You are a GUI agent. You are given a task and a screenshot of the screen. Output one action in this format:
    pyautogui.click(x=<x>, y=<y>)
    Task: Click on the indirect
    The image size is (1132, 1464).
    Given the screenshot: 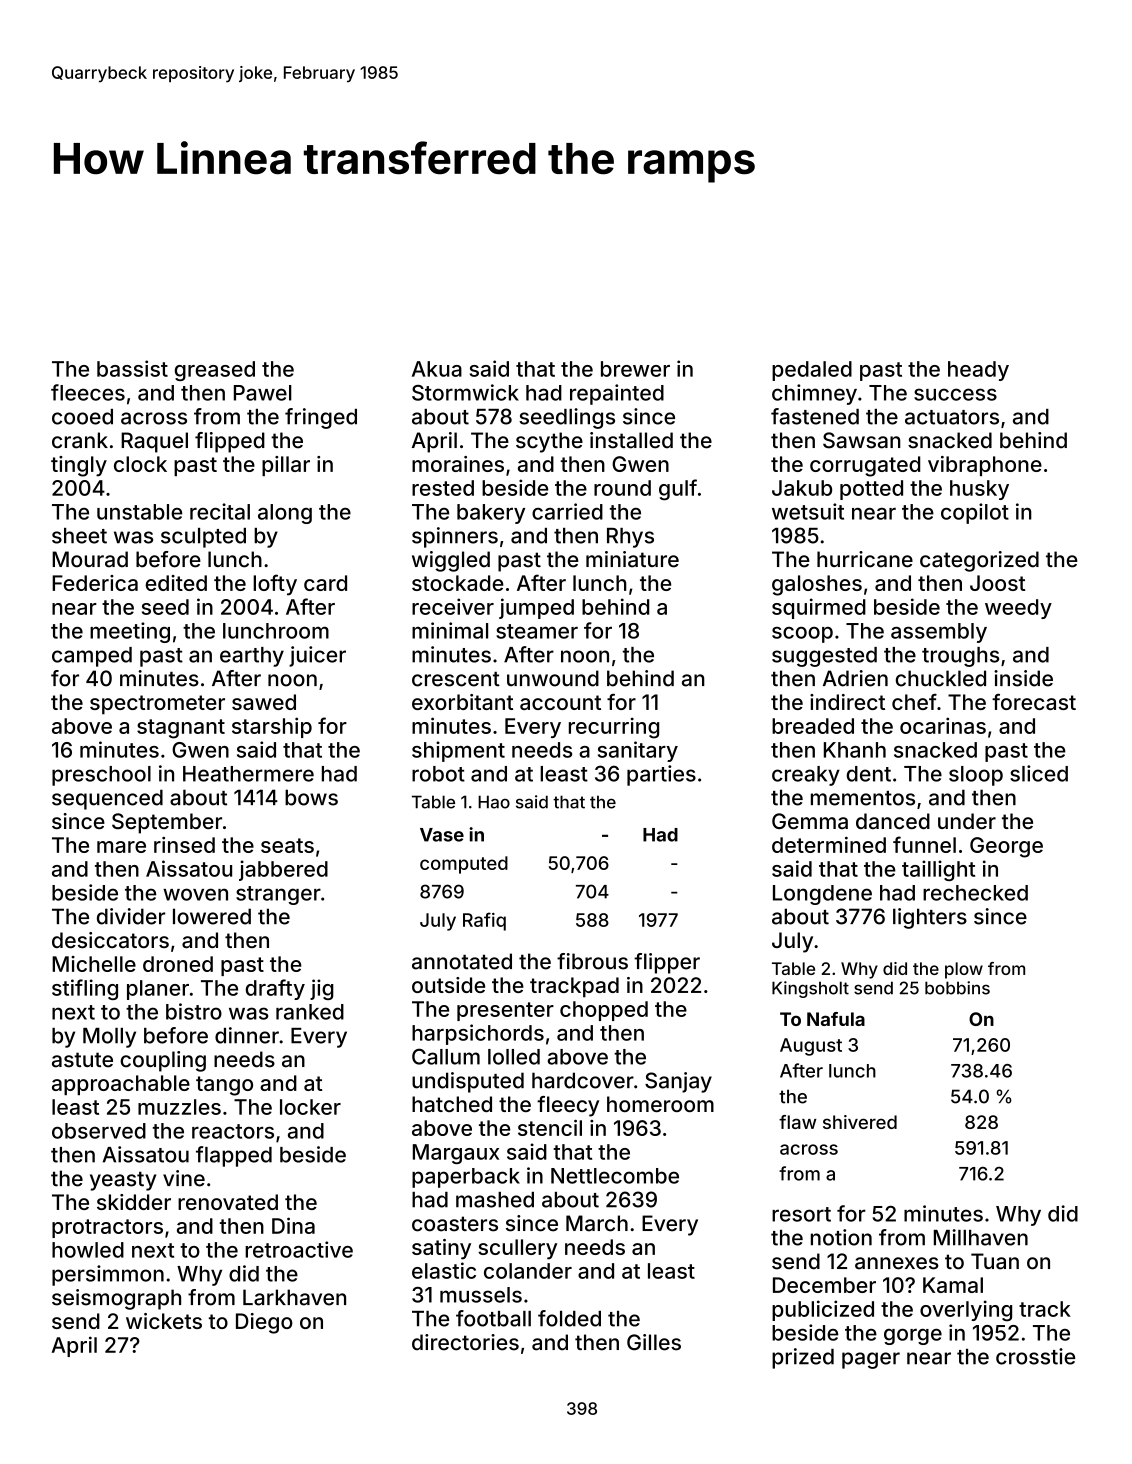 What is the action you would take?
    pyautogui.click(x=847, y=702)
